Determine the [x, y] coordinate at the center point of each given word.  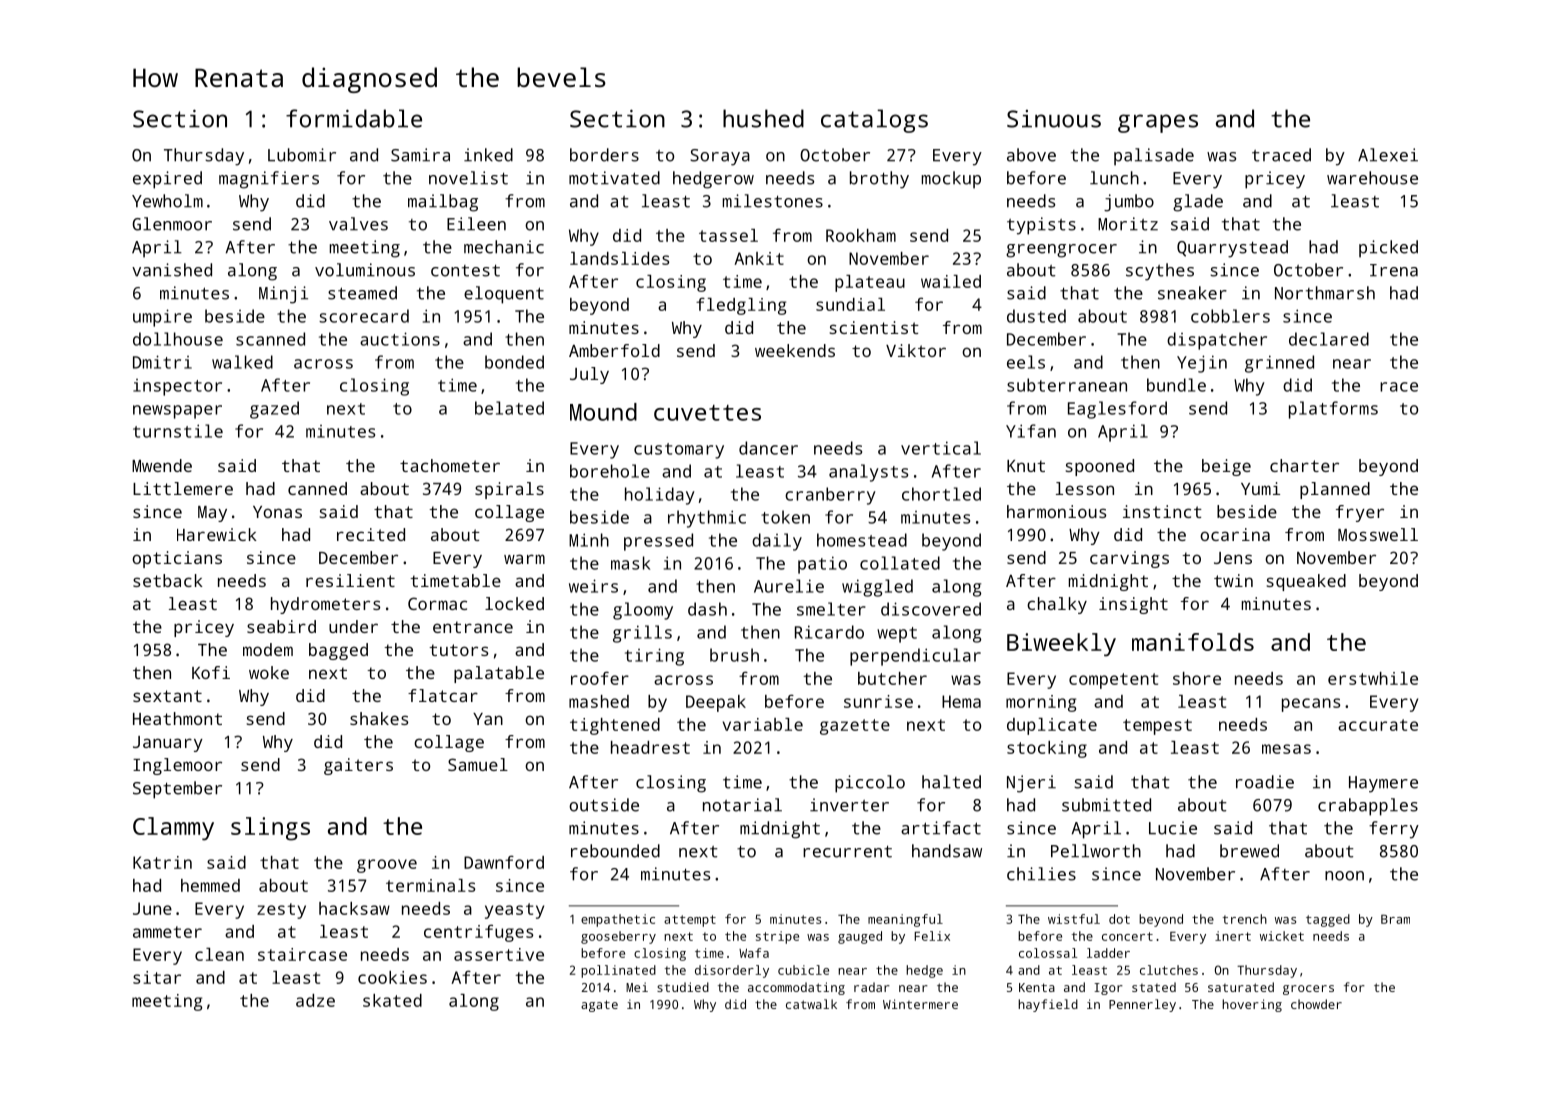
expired [167, 180]
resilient [350, 580]
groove [387, 866]
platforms [1333, 410]
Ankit [759, 258]
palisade [1154, 157]
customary [679, 451]
